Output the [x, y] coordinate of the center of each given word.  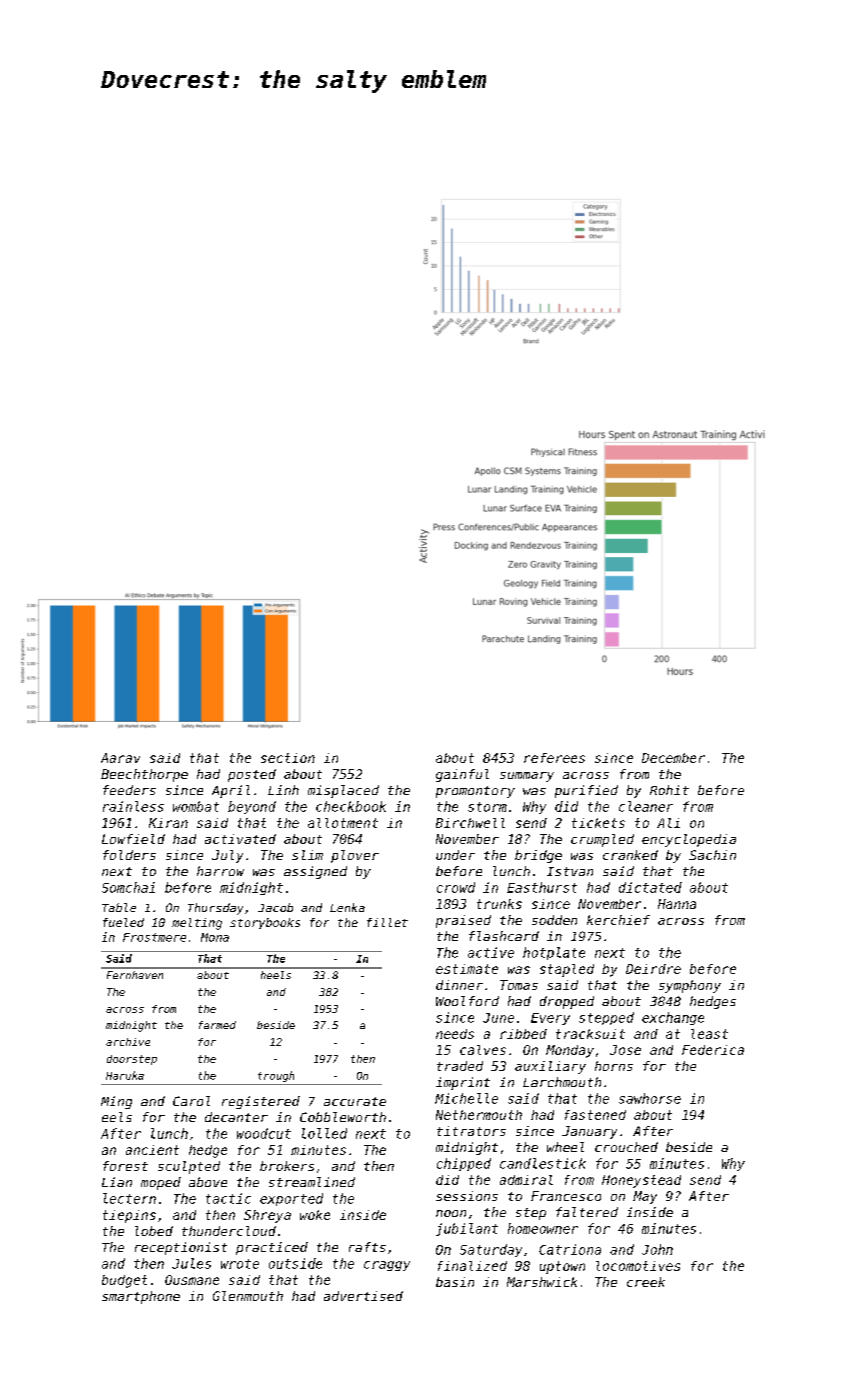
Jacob [275, 907]
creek [646, 1282]
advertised [363, 1296]
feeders [129, 790]
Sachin [712, 855]
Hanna [677, 904]
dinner [459, 985]
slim [307, 855]
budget [124, 1281]
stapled [567, 970]
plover [355, 856]
